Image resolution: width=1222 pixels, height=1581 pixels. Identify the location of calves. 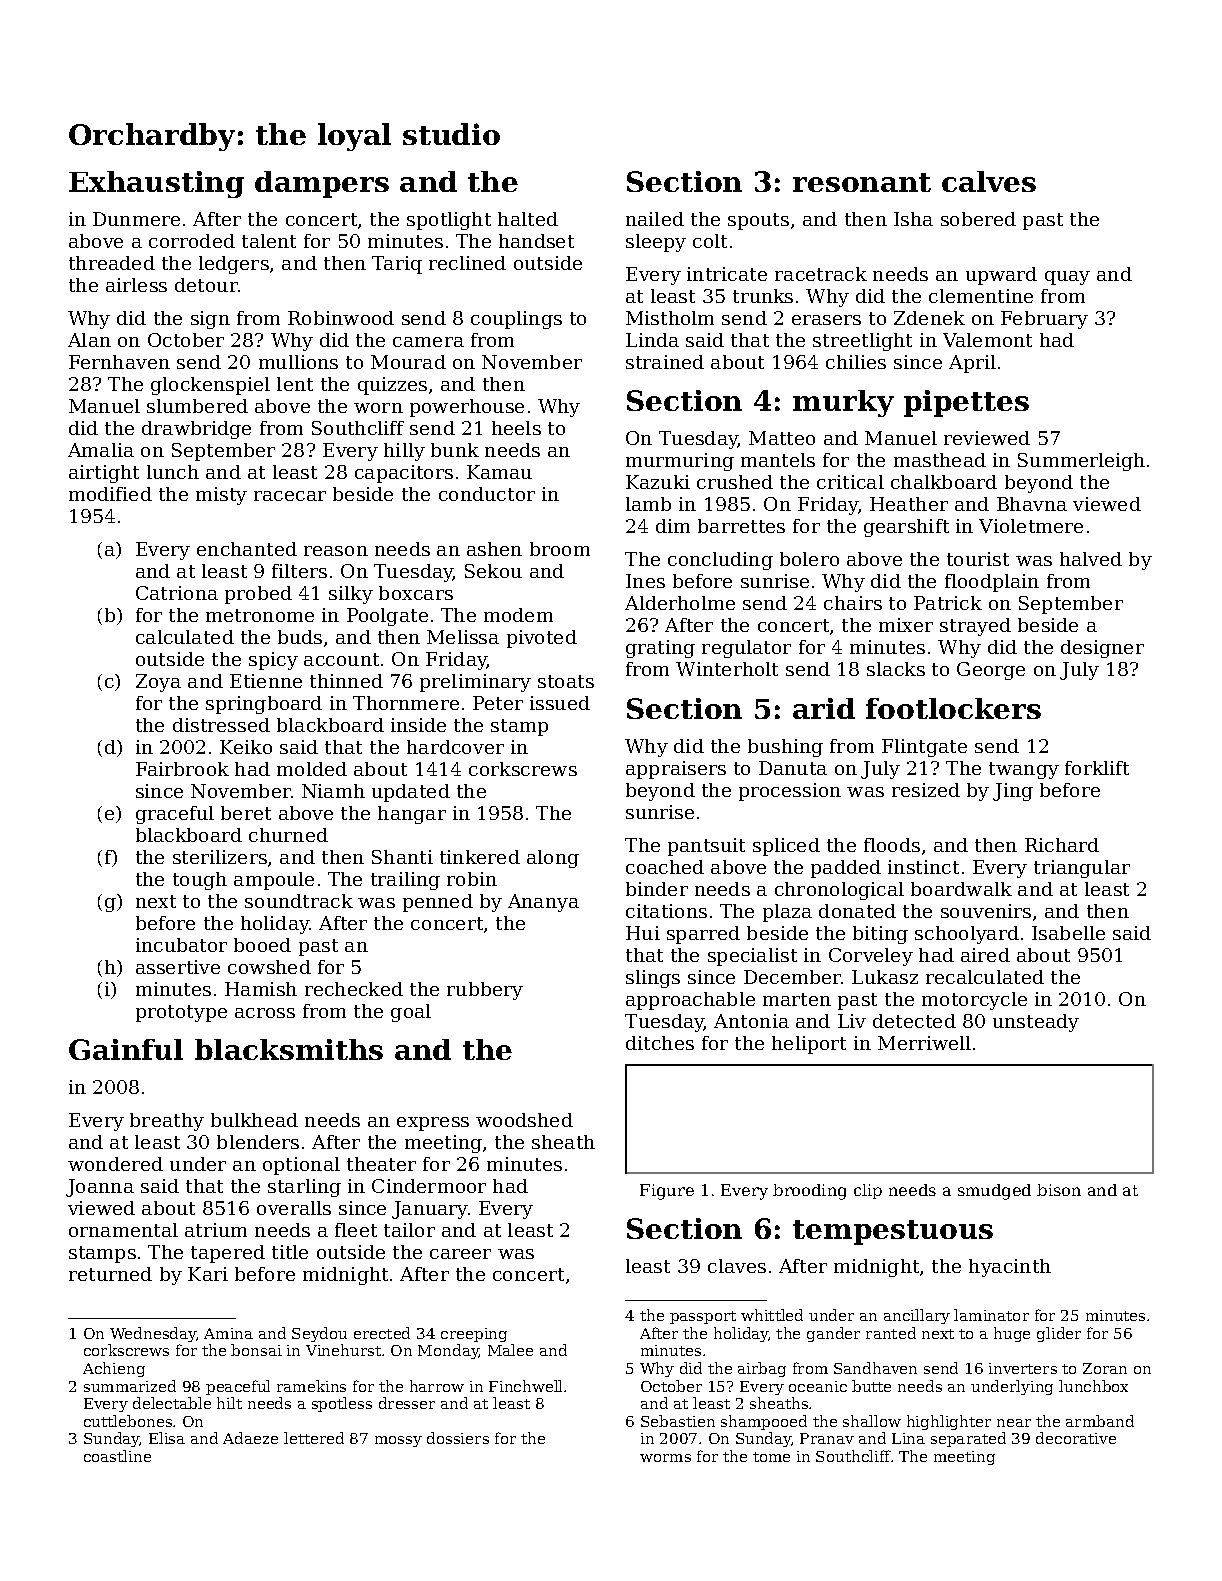
(989, 181).
